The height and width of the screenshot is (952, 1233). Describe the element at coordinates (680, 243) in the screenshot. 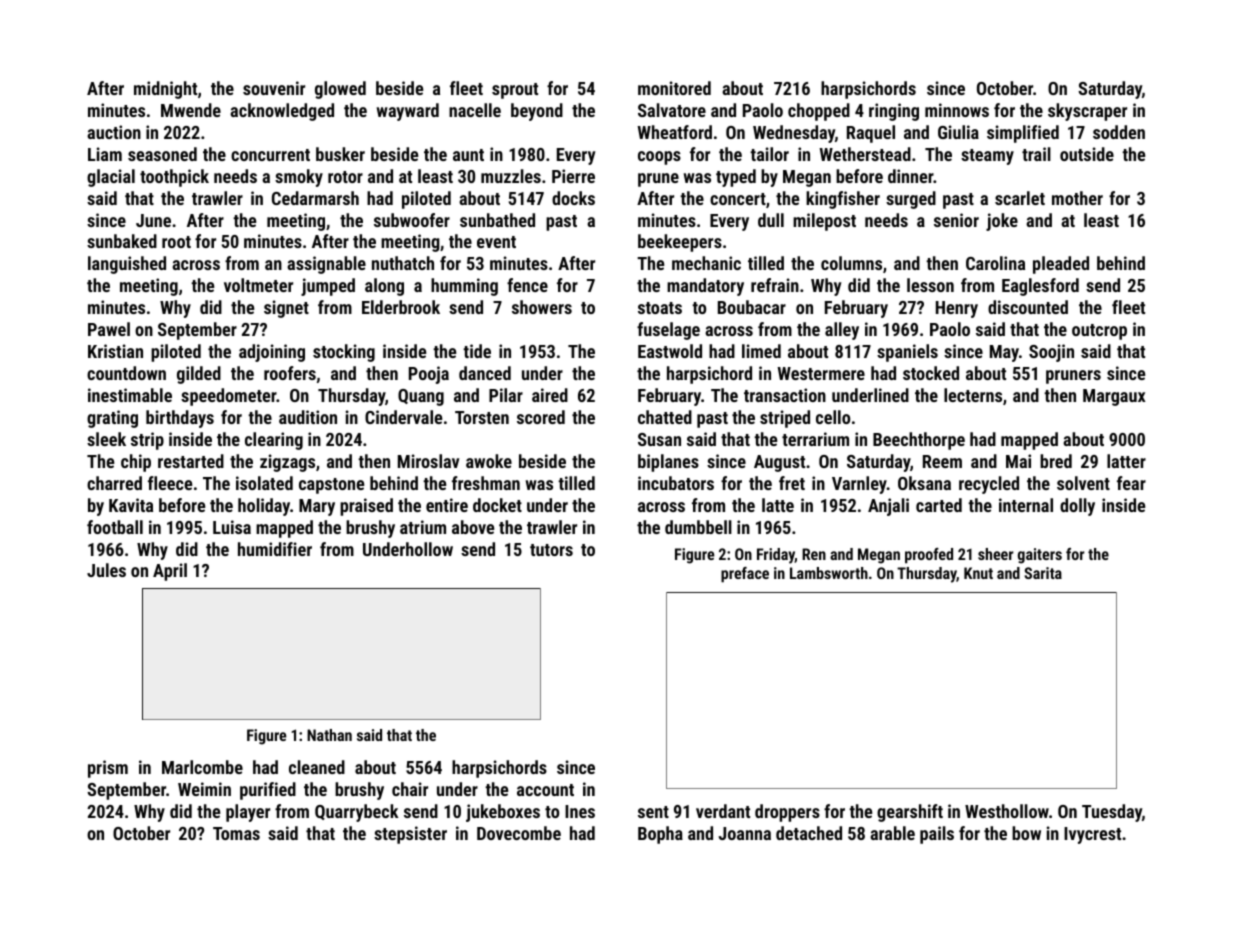

I see `beekeepers` at that location.
